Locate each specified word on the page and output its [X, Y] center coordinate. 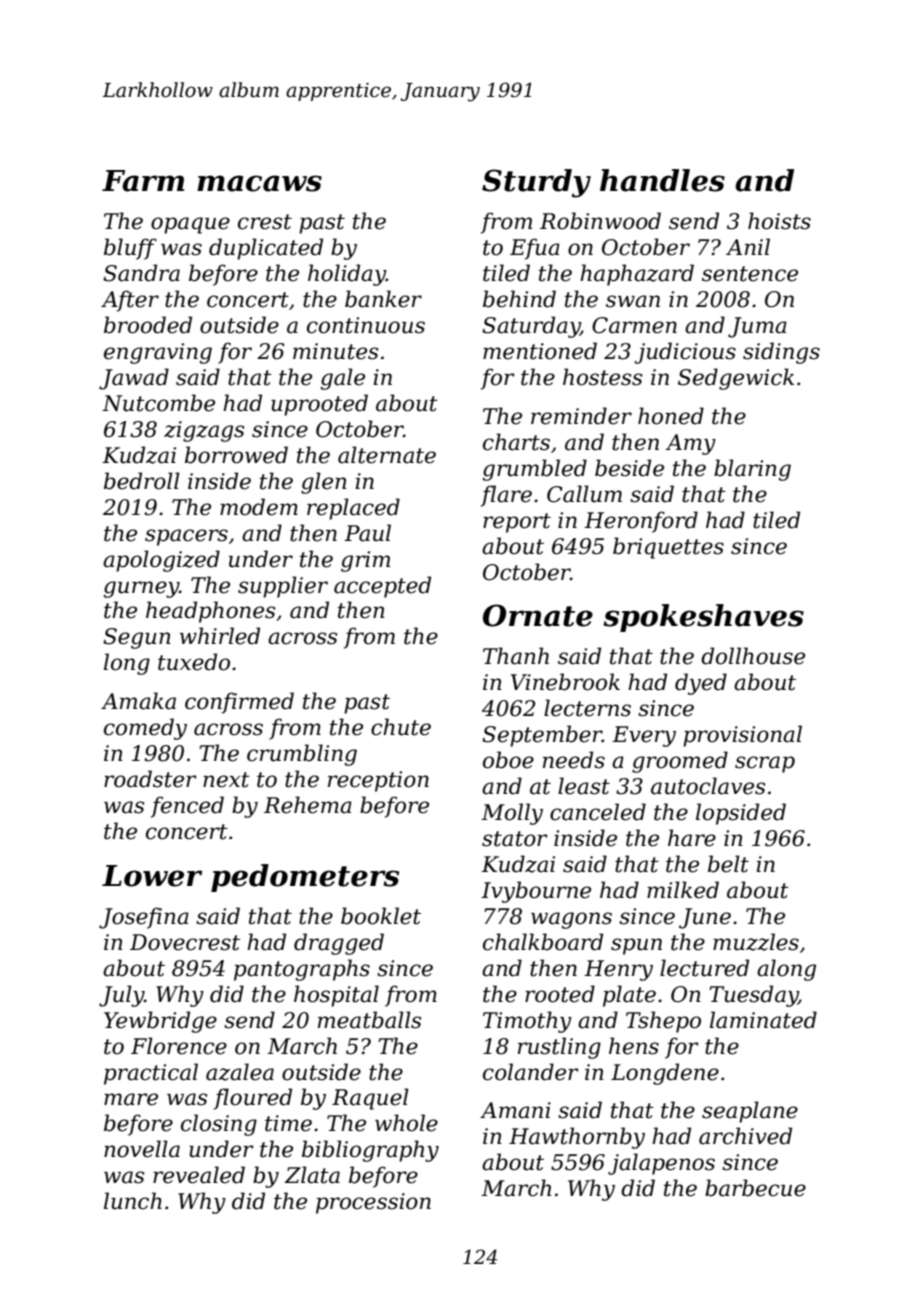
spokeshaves [704, 618]
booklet [381, 916]
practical [151, 1074]
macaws [259, 183]
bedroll [142, 481]
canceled [598, 812]
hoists [779, 221]
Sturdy [536, 183]
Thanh [516, 656]
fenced [187, 807]
